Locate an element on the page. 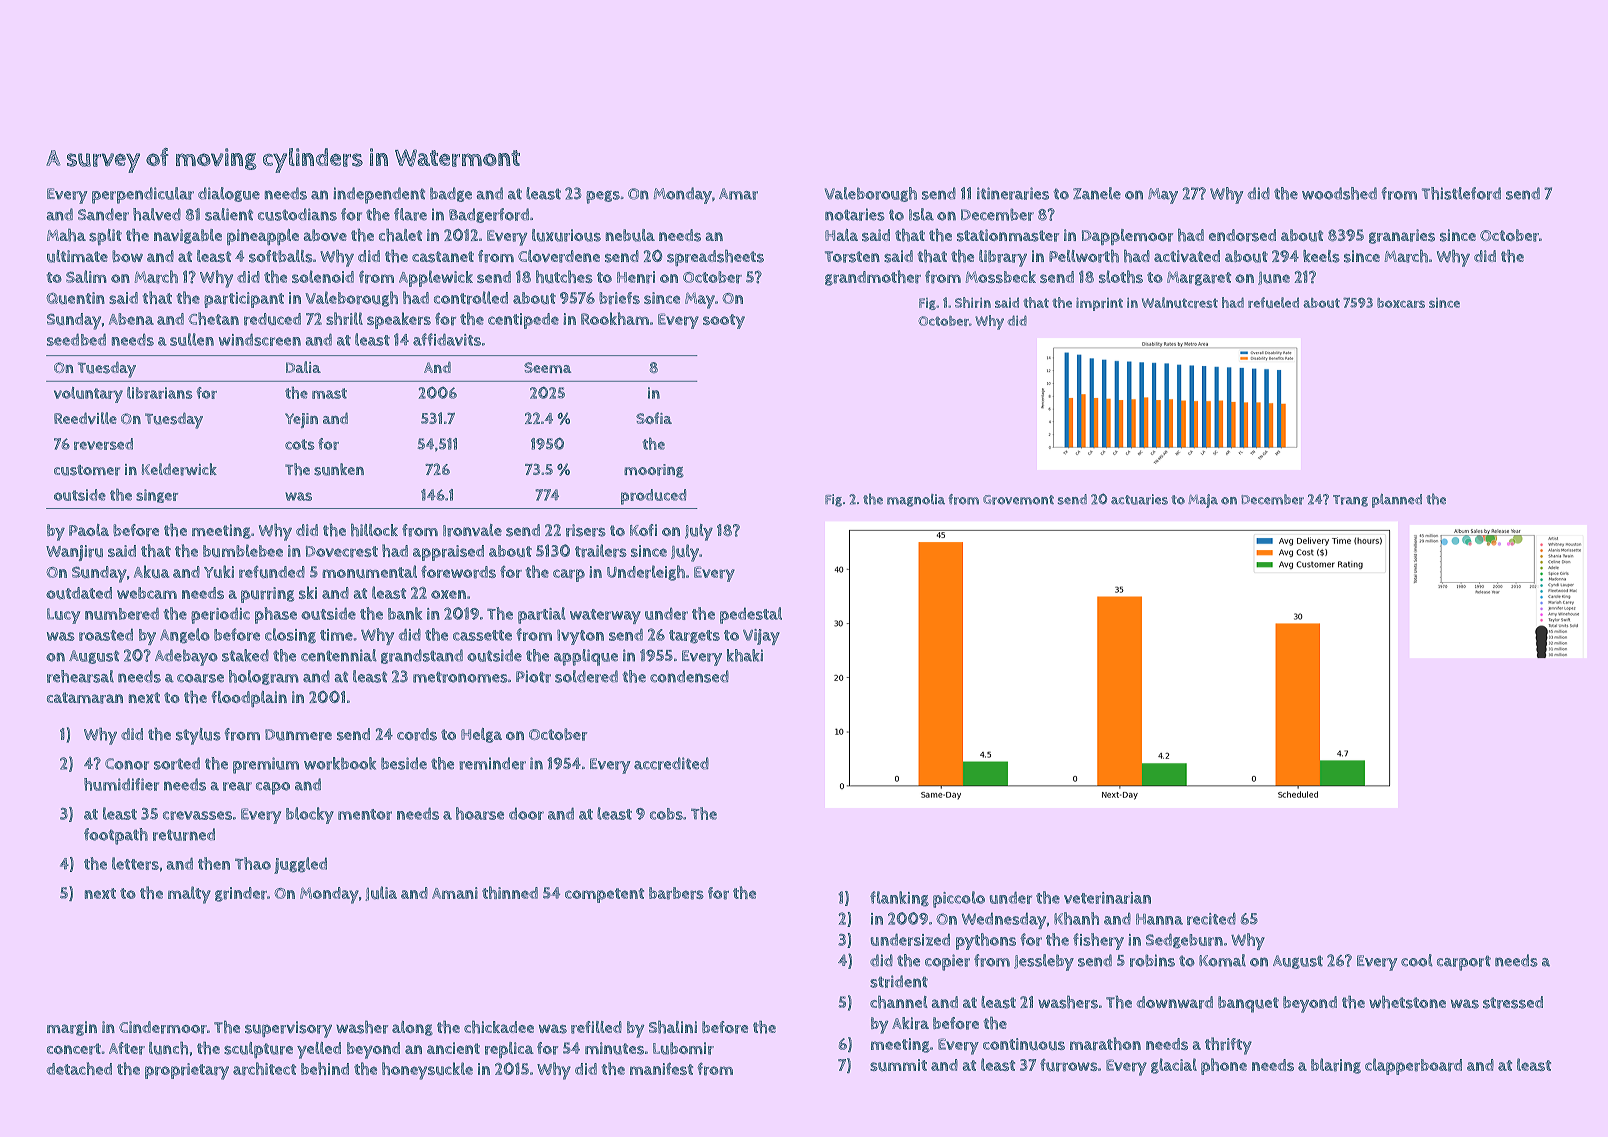 The height and width of the image is (1137, 1608). planned is located at coordinates (1397, 501).
